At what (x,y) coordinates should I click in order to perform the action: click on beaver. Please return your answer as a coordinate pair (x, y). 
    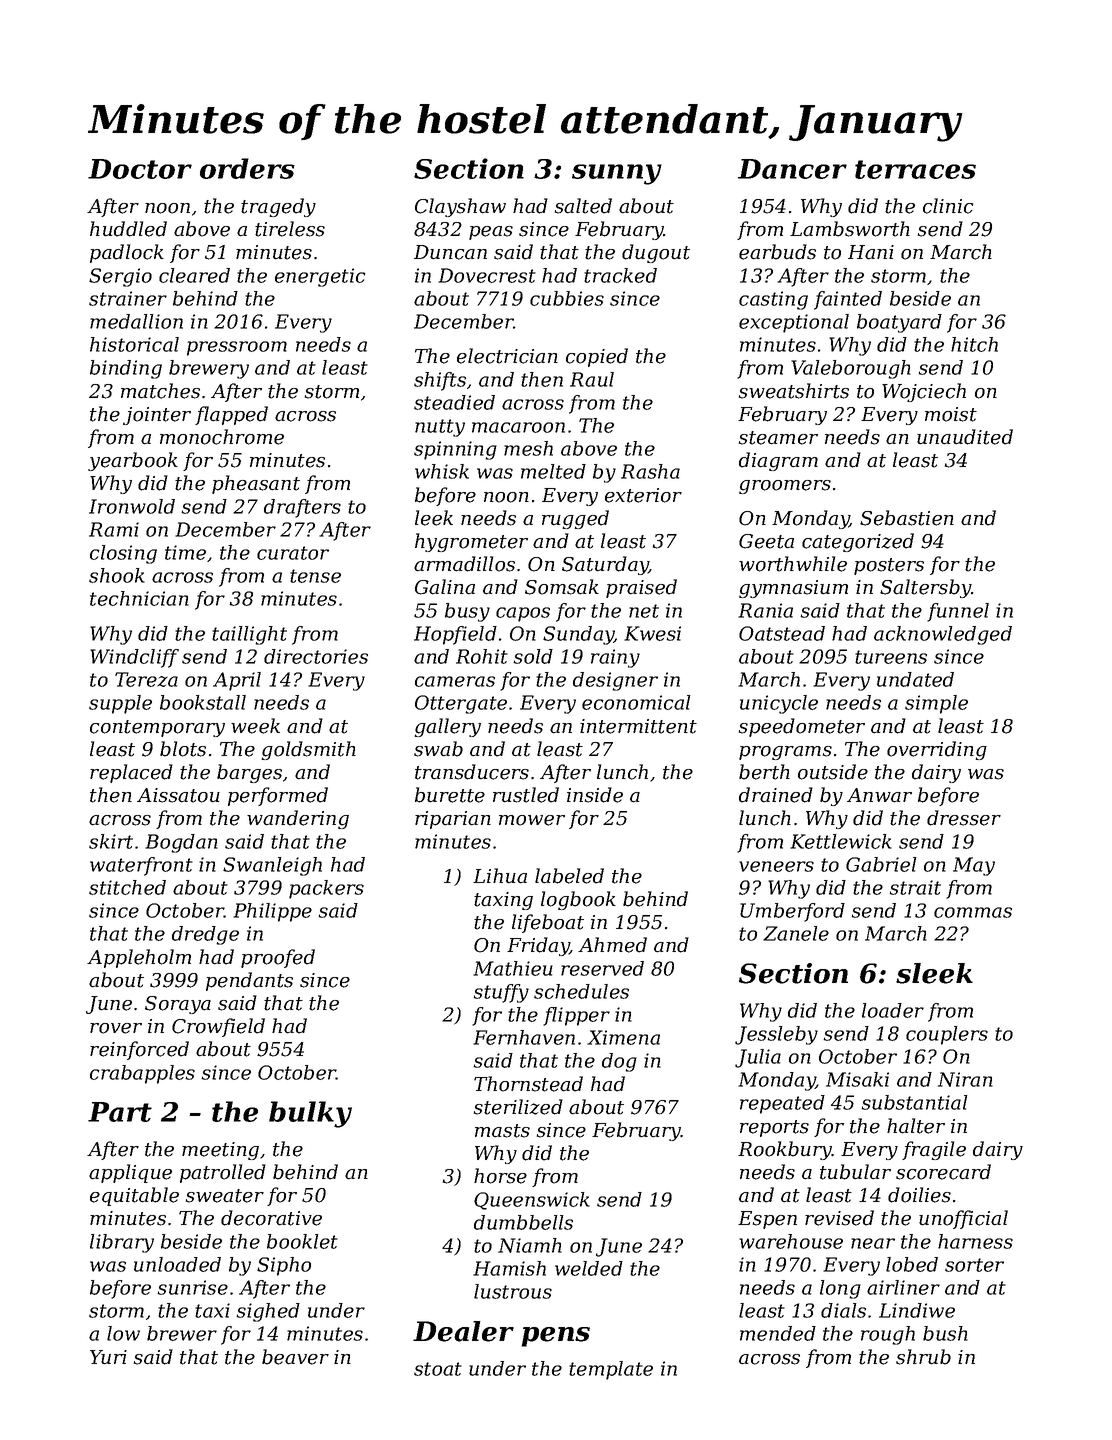
    Looking at the image, I should click on (295, 1357).
